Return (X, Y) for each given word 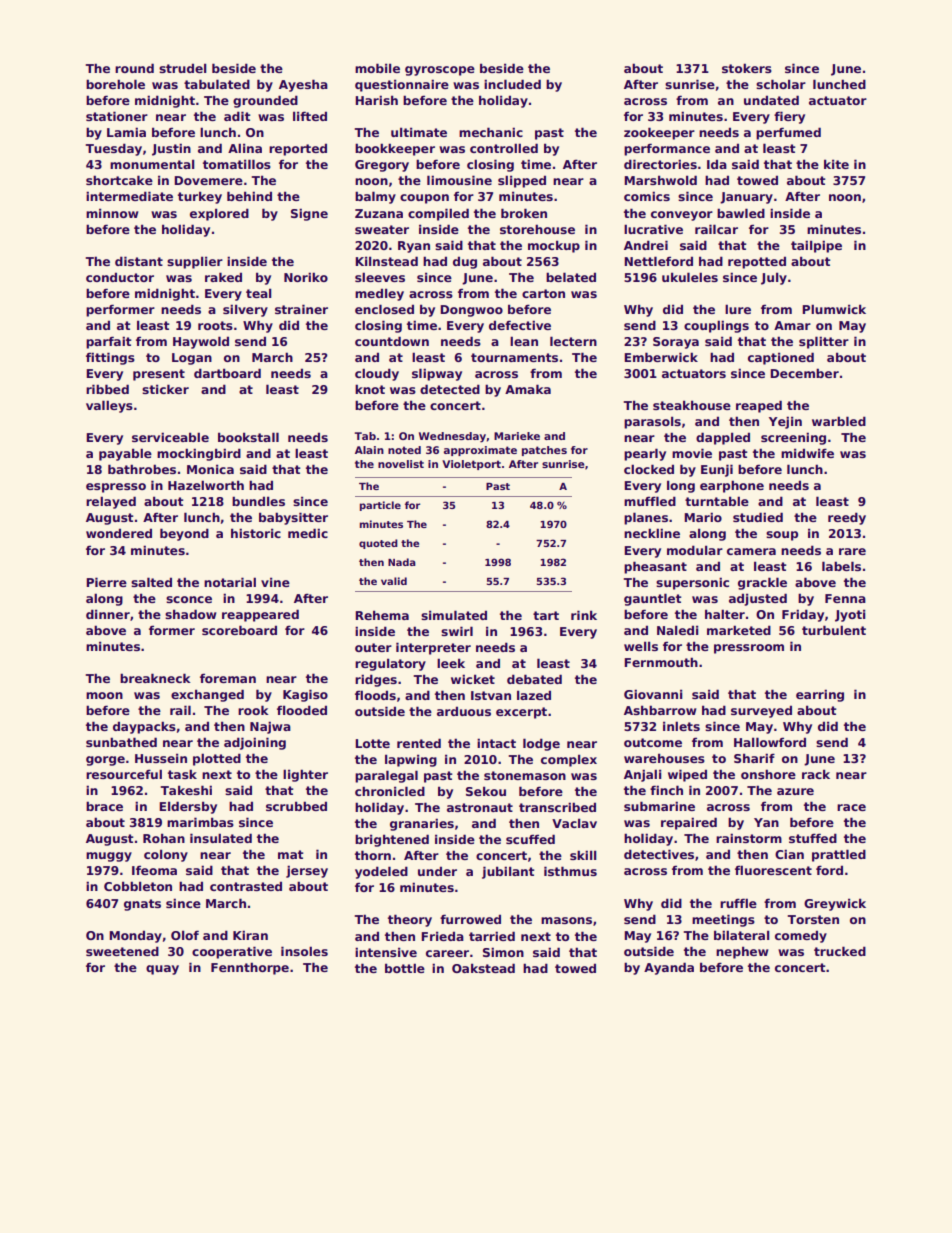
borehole (115, 84)
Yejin (785, 422)
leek (451, 663)
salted (151, 582)
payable (125, 454)
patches (544, 451)
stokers (747, 68)
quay (162, 970)
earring (820, 695)
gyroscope (440, 71)
